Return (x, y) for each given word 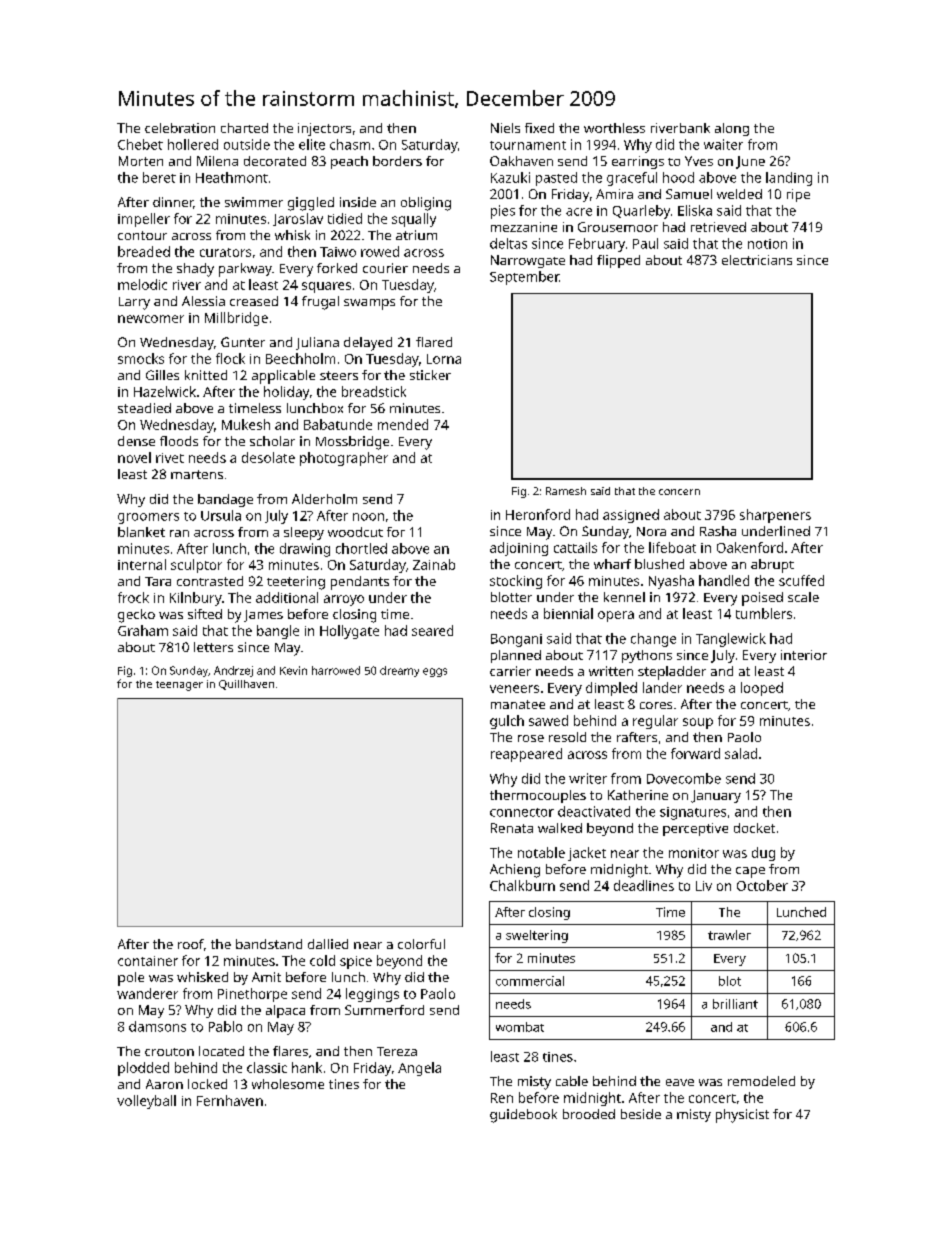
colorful (421, 944)
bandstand (269, 944)
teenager (179, 686)
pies (503, 212)
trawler (729, 935)
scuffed (801, 580)
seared (432, 630)
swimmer (254, 202)
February (597, 245)
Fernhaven (230, 1100)
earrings (638, 162)
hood (678, 177)
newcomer (151, 319)
